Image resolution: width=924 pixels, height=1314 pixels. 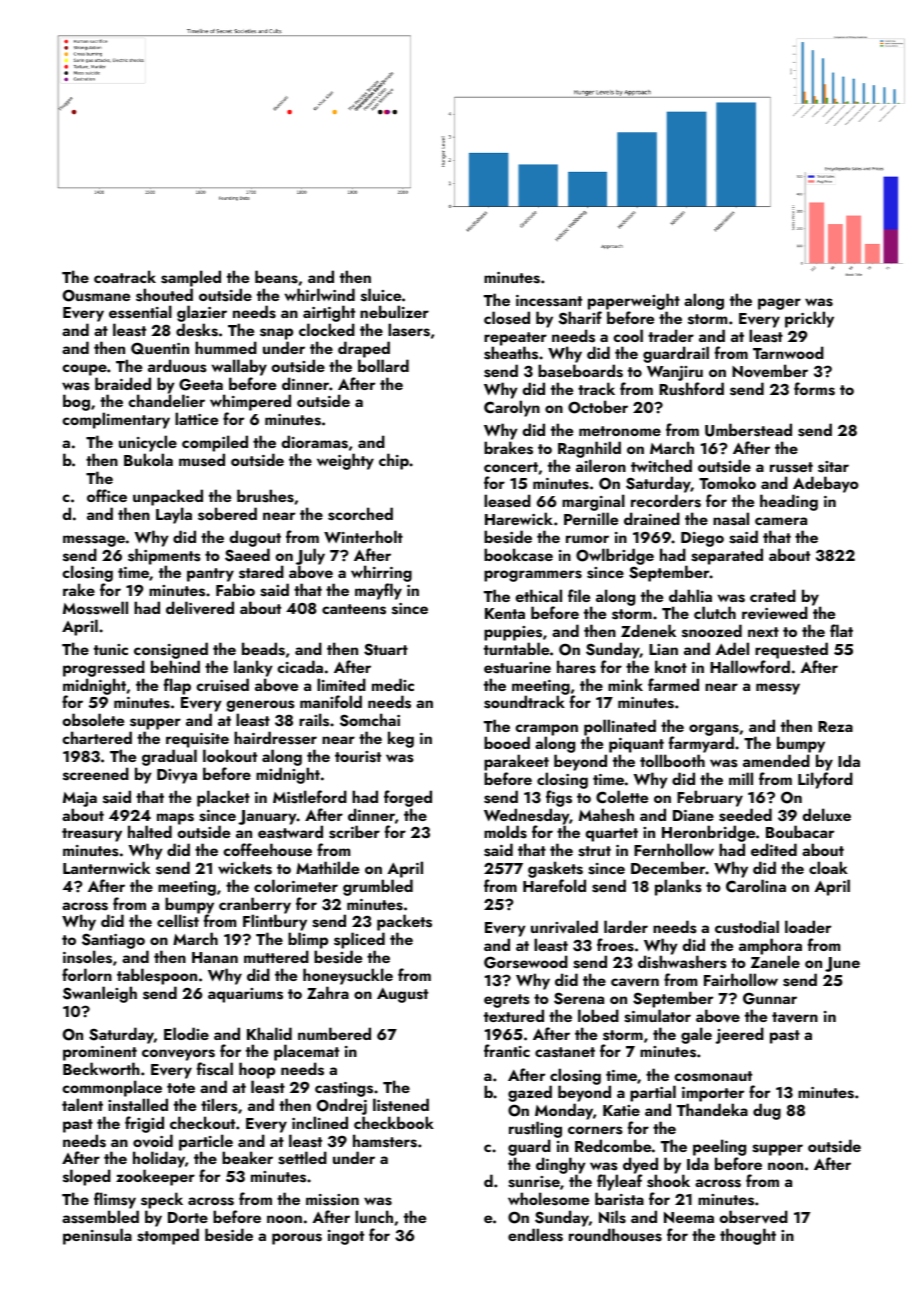 What do you see at coordinates (381, 295) in the image?
I see `sluice` at bounding box center [381, 295].
